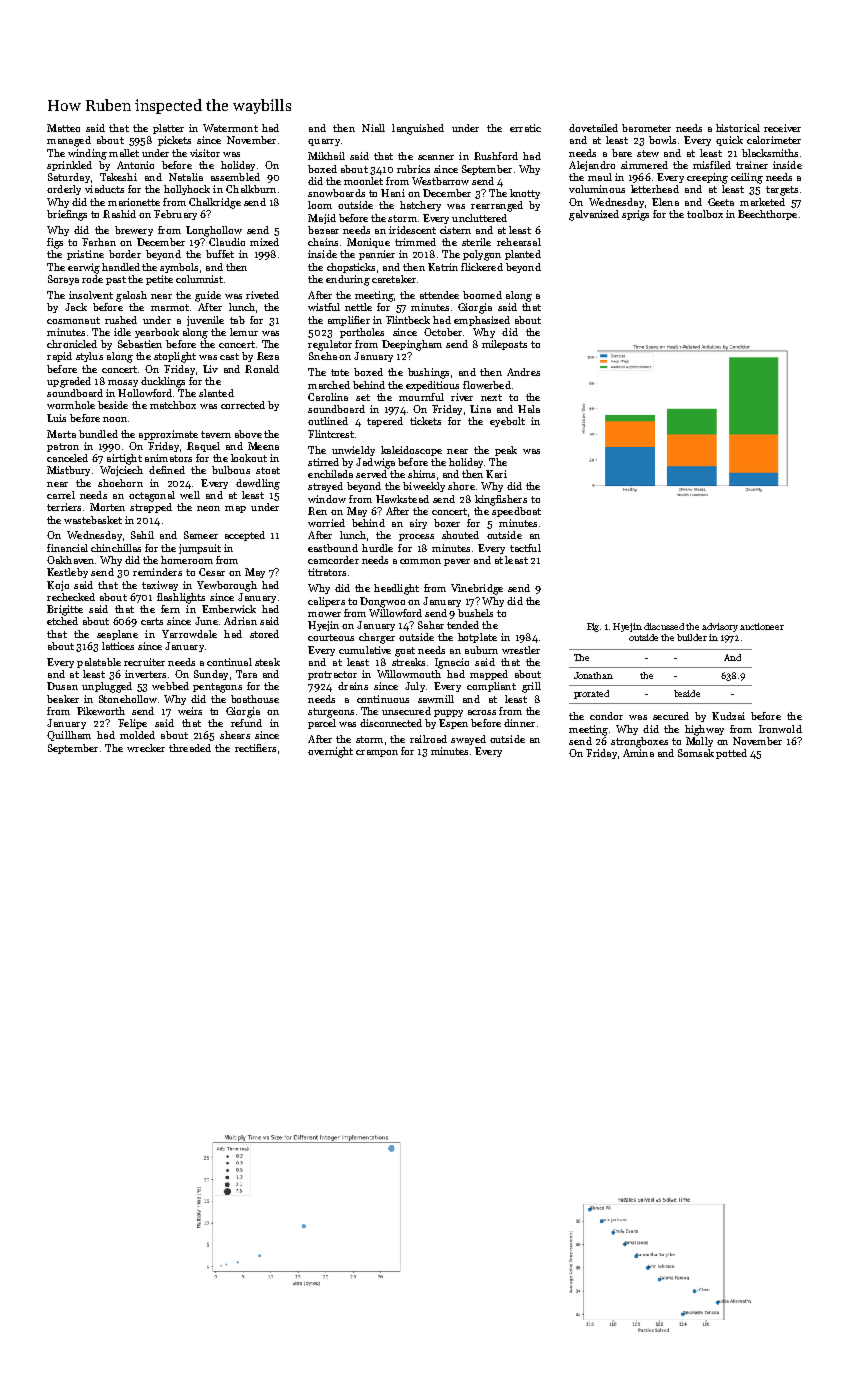  I want to click on Quillham, so click(69, 736).
